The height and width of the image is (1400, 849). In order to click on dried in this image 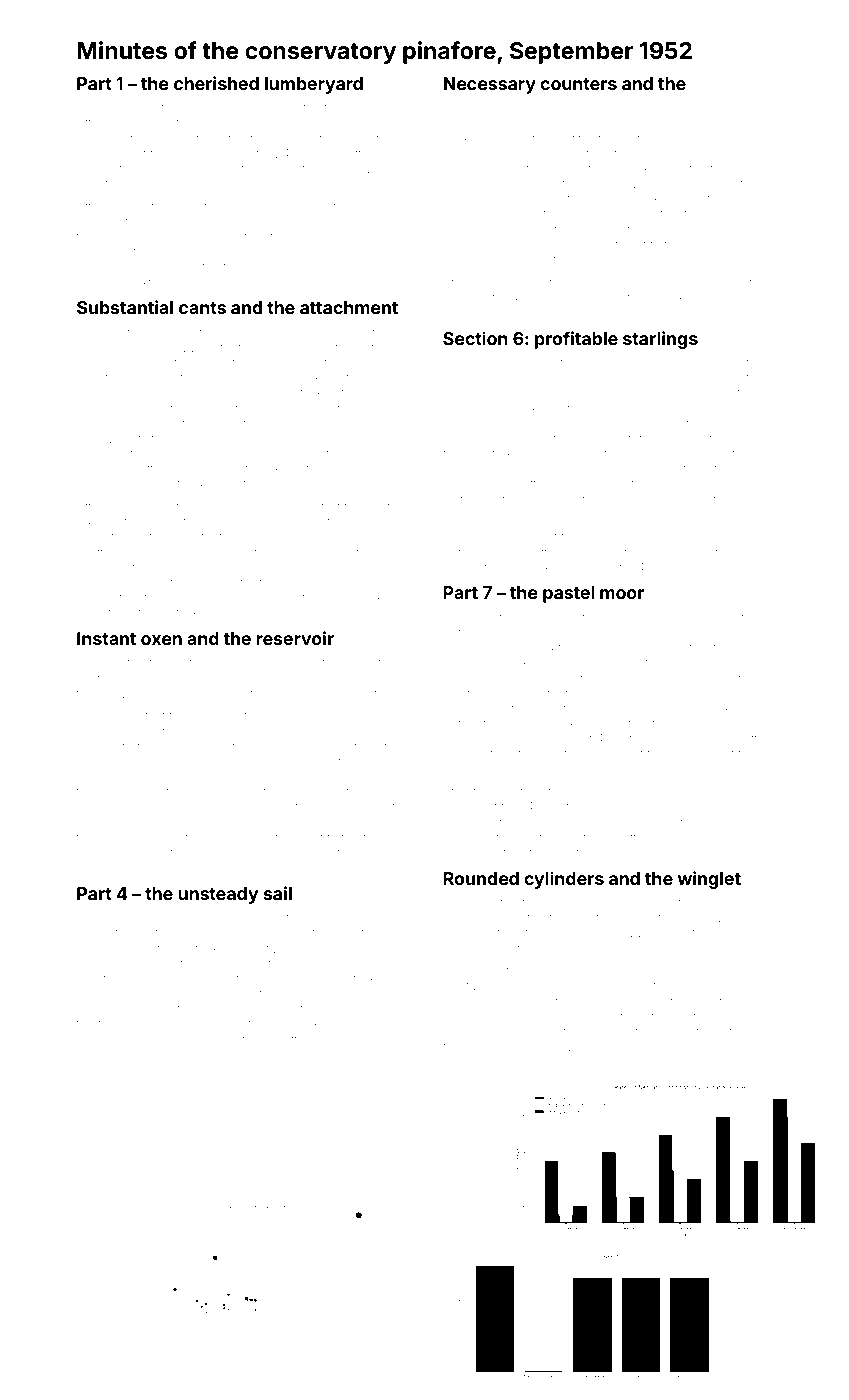, I will do `click(664, 537)`.
